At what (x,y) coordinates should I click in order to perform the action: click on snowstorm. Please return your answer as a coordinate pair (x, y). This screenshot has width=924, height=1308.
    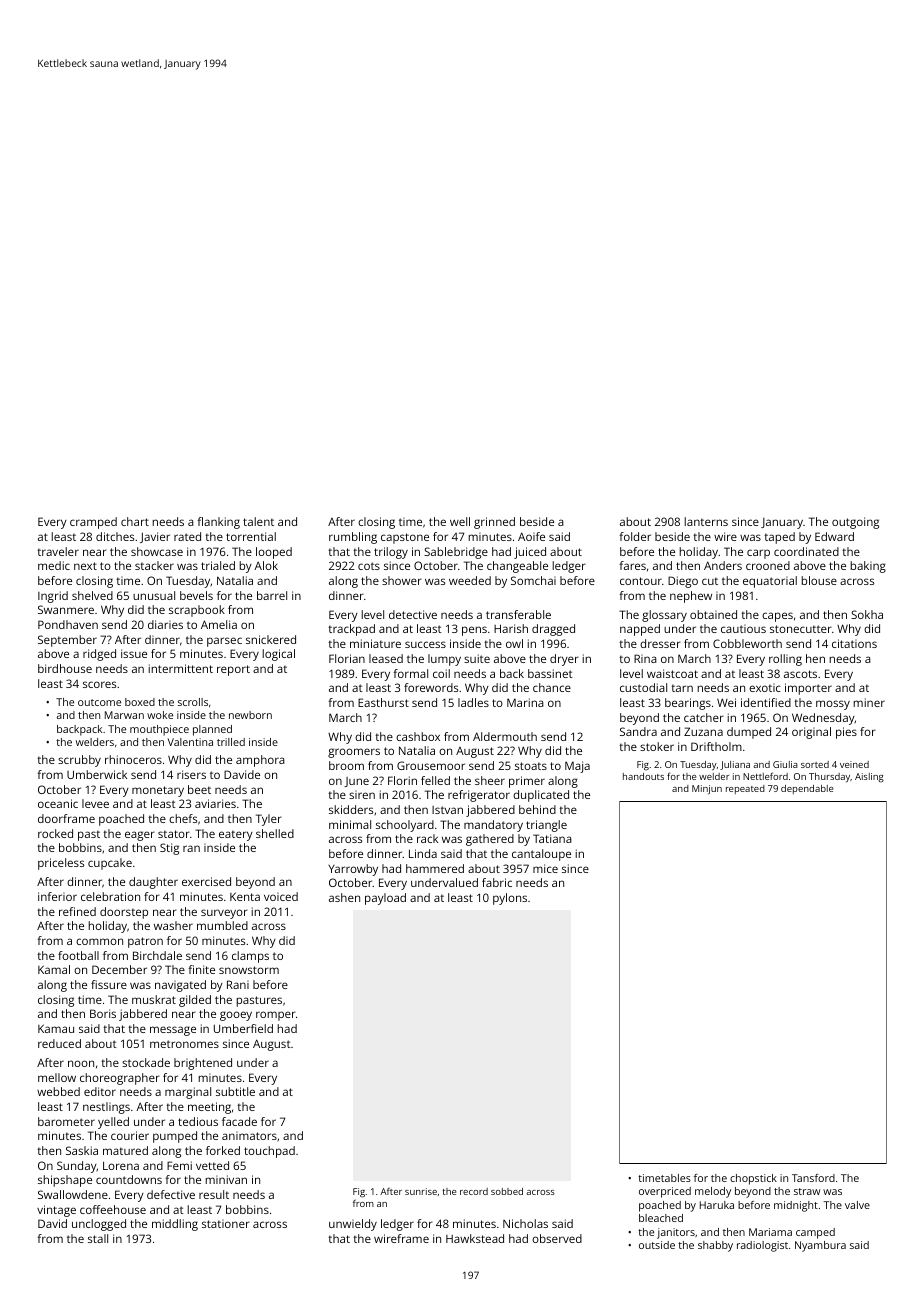
    Looking at the image, I should click on (249, 970).
